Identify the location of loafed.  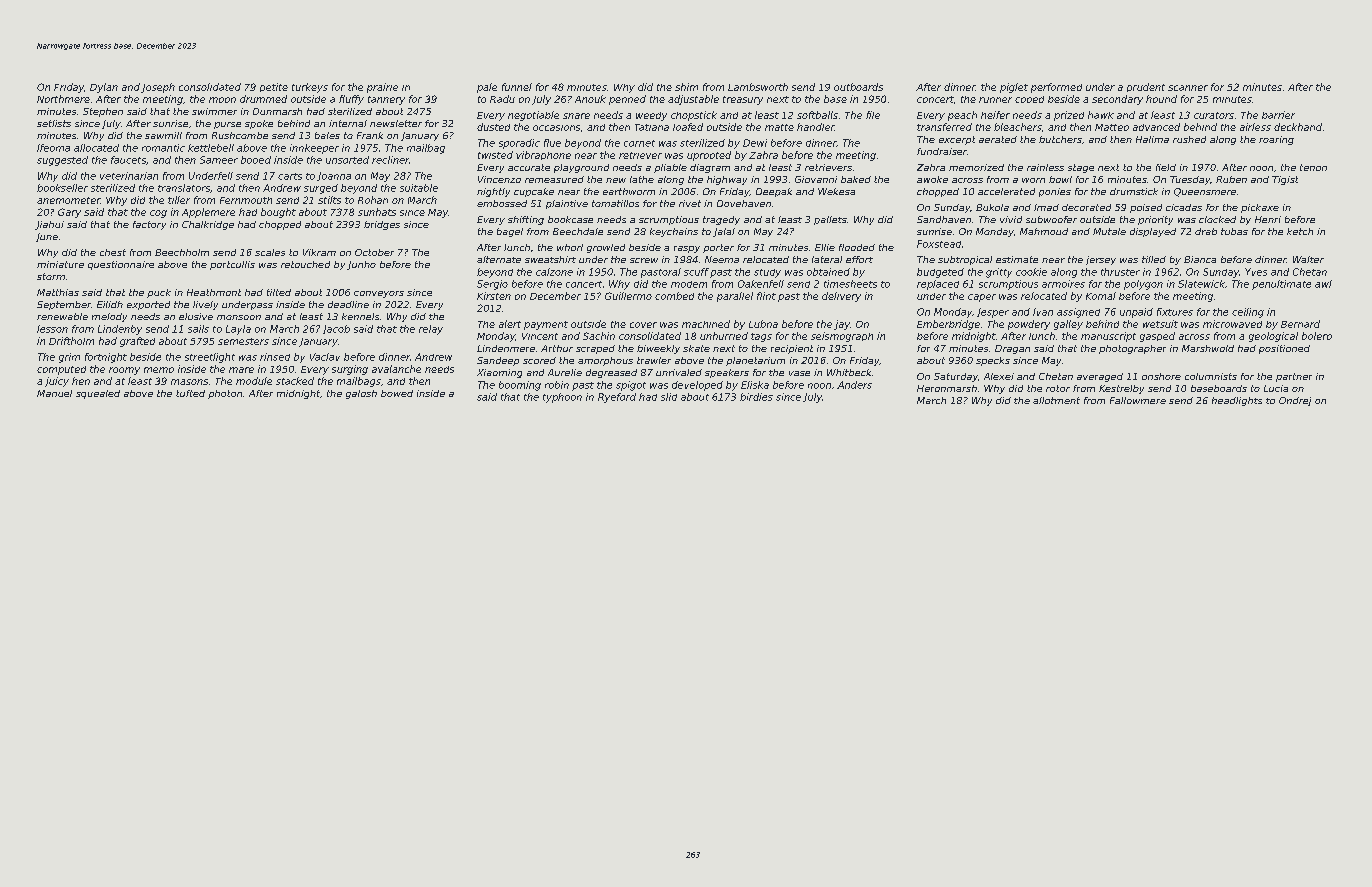
(688, 127).
